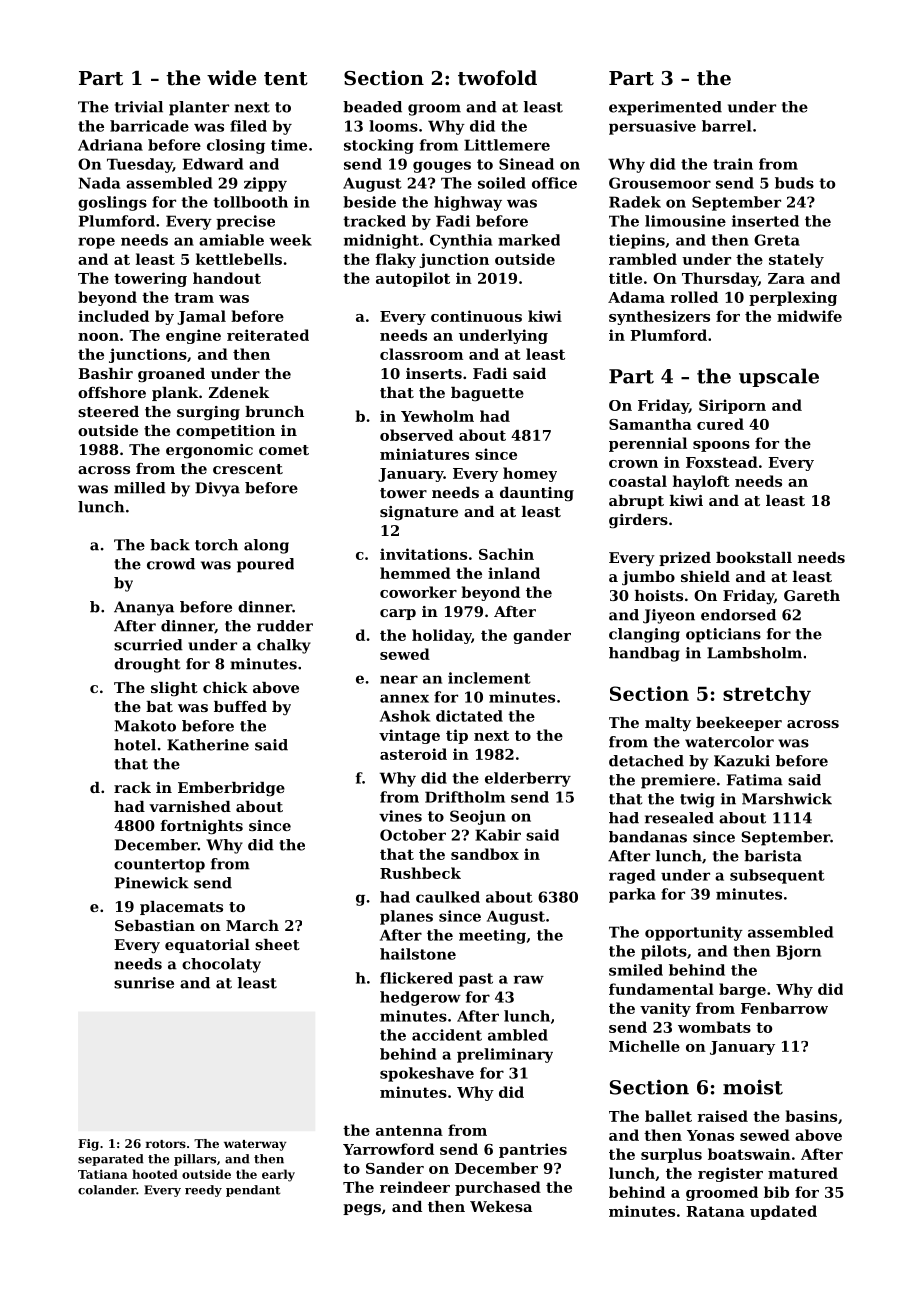 This document has height=1308, width=924. Describe the element at coordinates (362, 1210) in the document. I see `pegs` at that location.
